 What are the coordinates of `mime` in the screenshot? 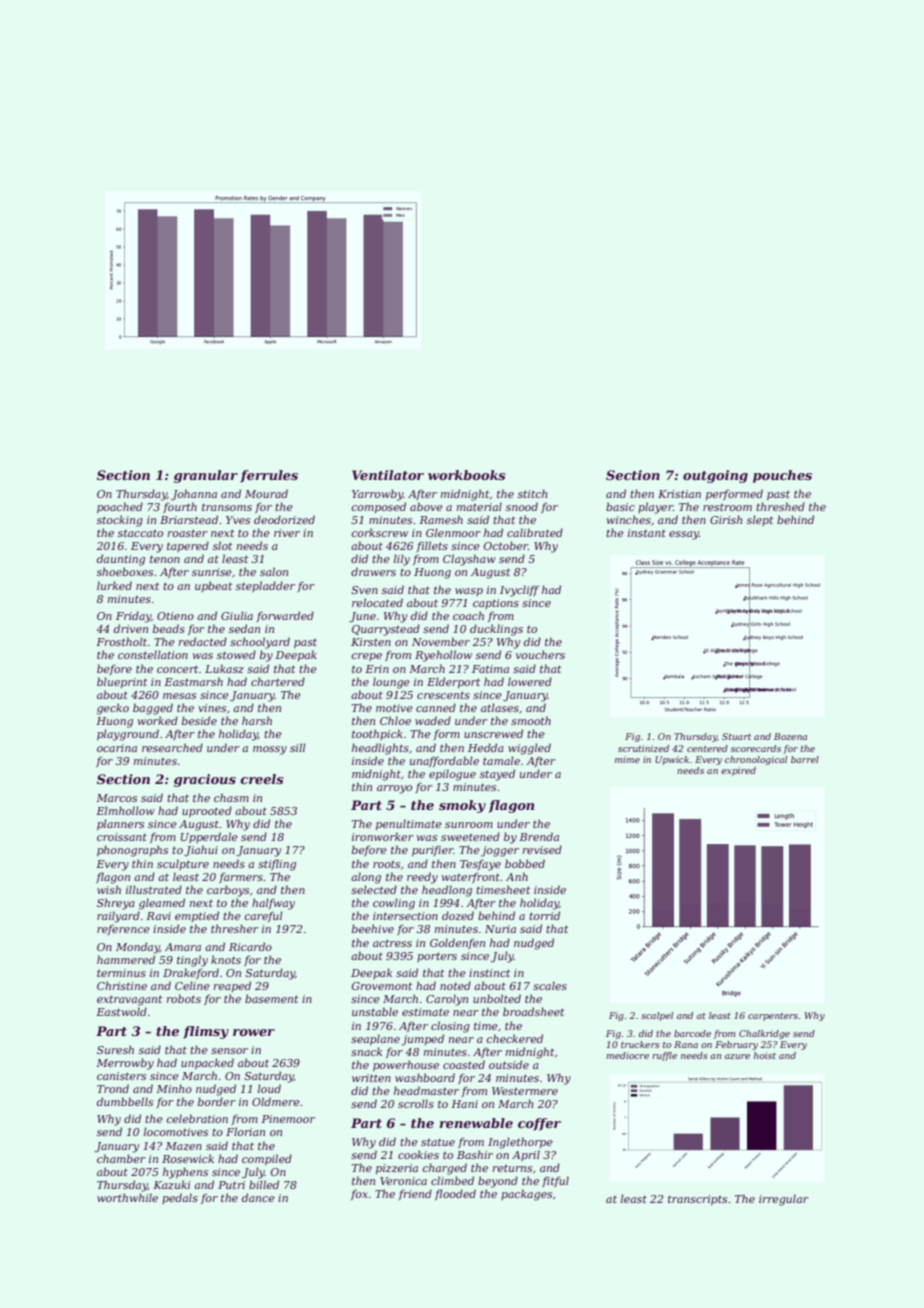 It's located at (627, 759).
